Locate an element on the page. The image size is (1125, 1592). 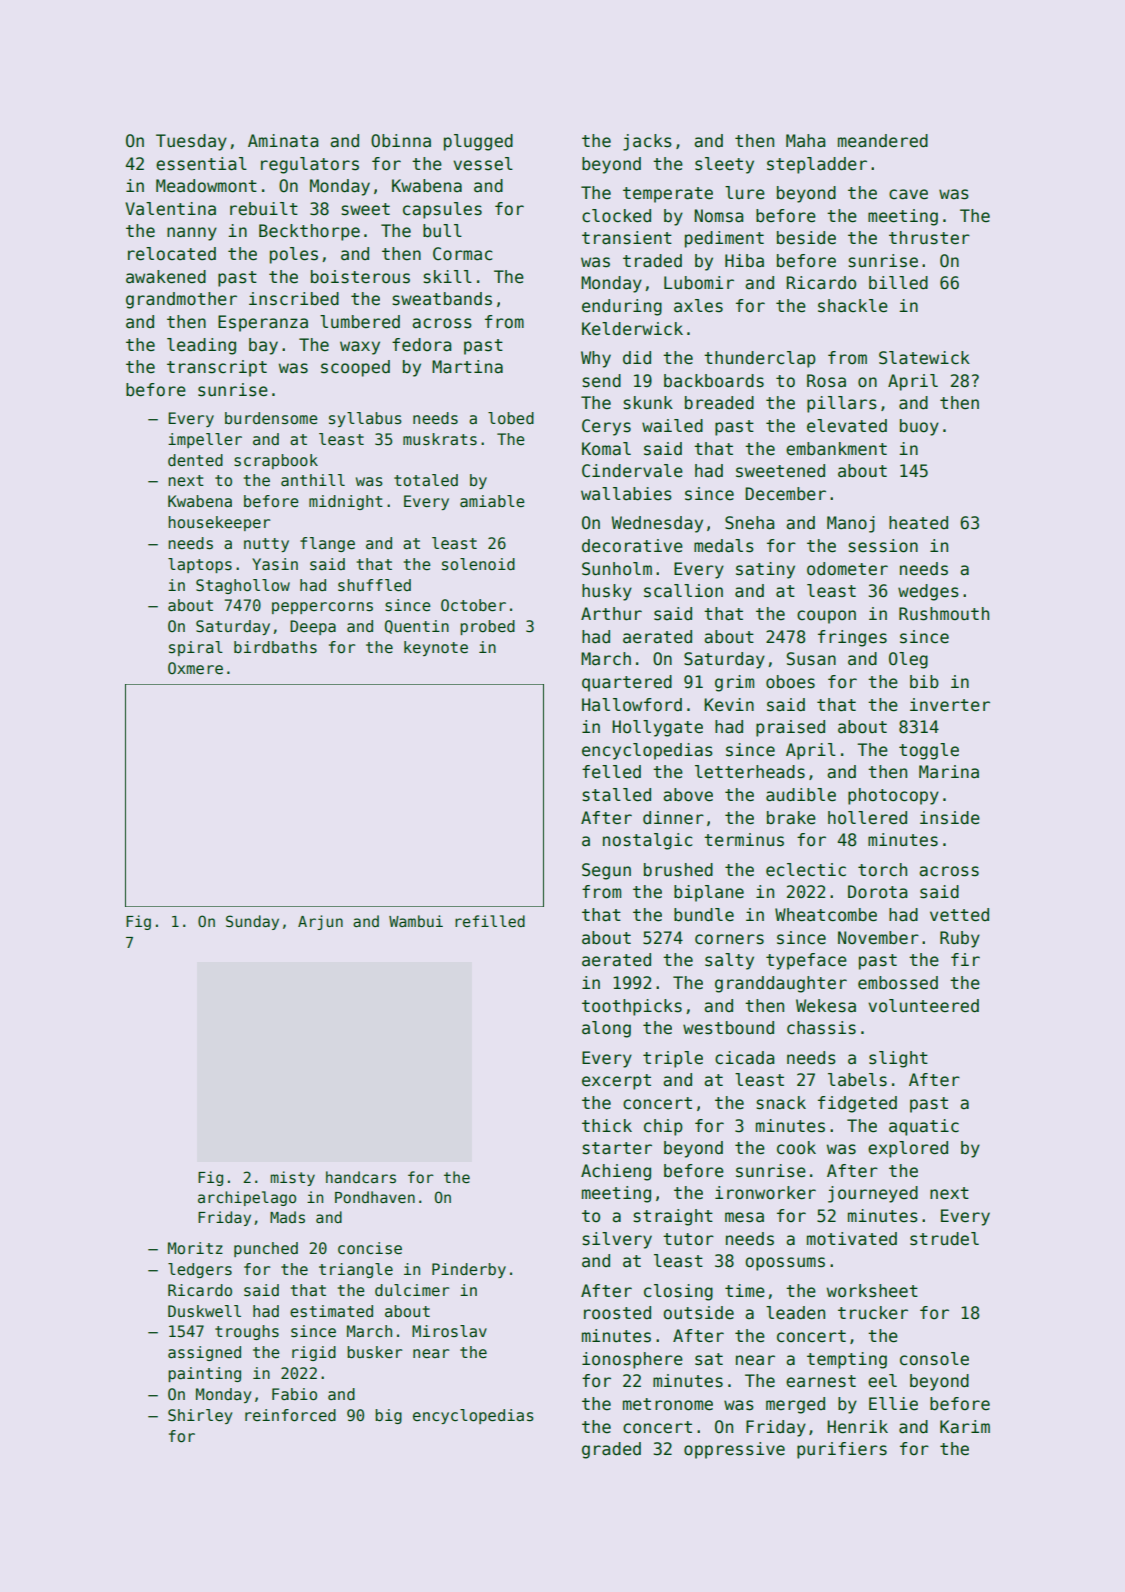
shackle is located at coordinates (853, 306).
